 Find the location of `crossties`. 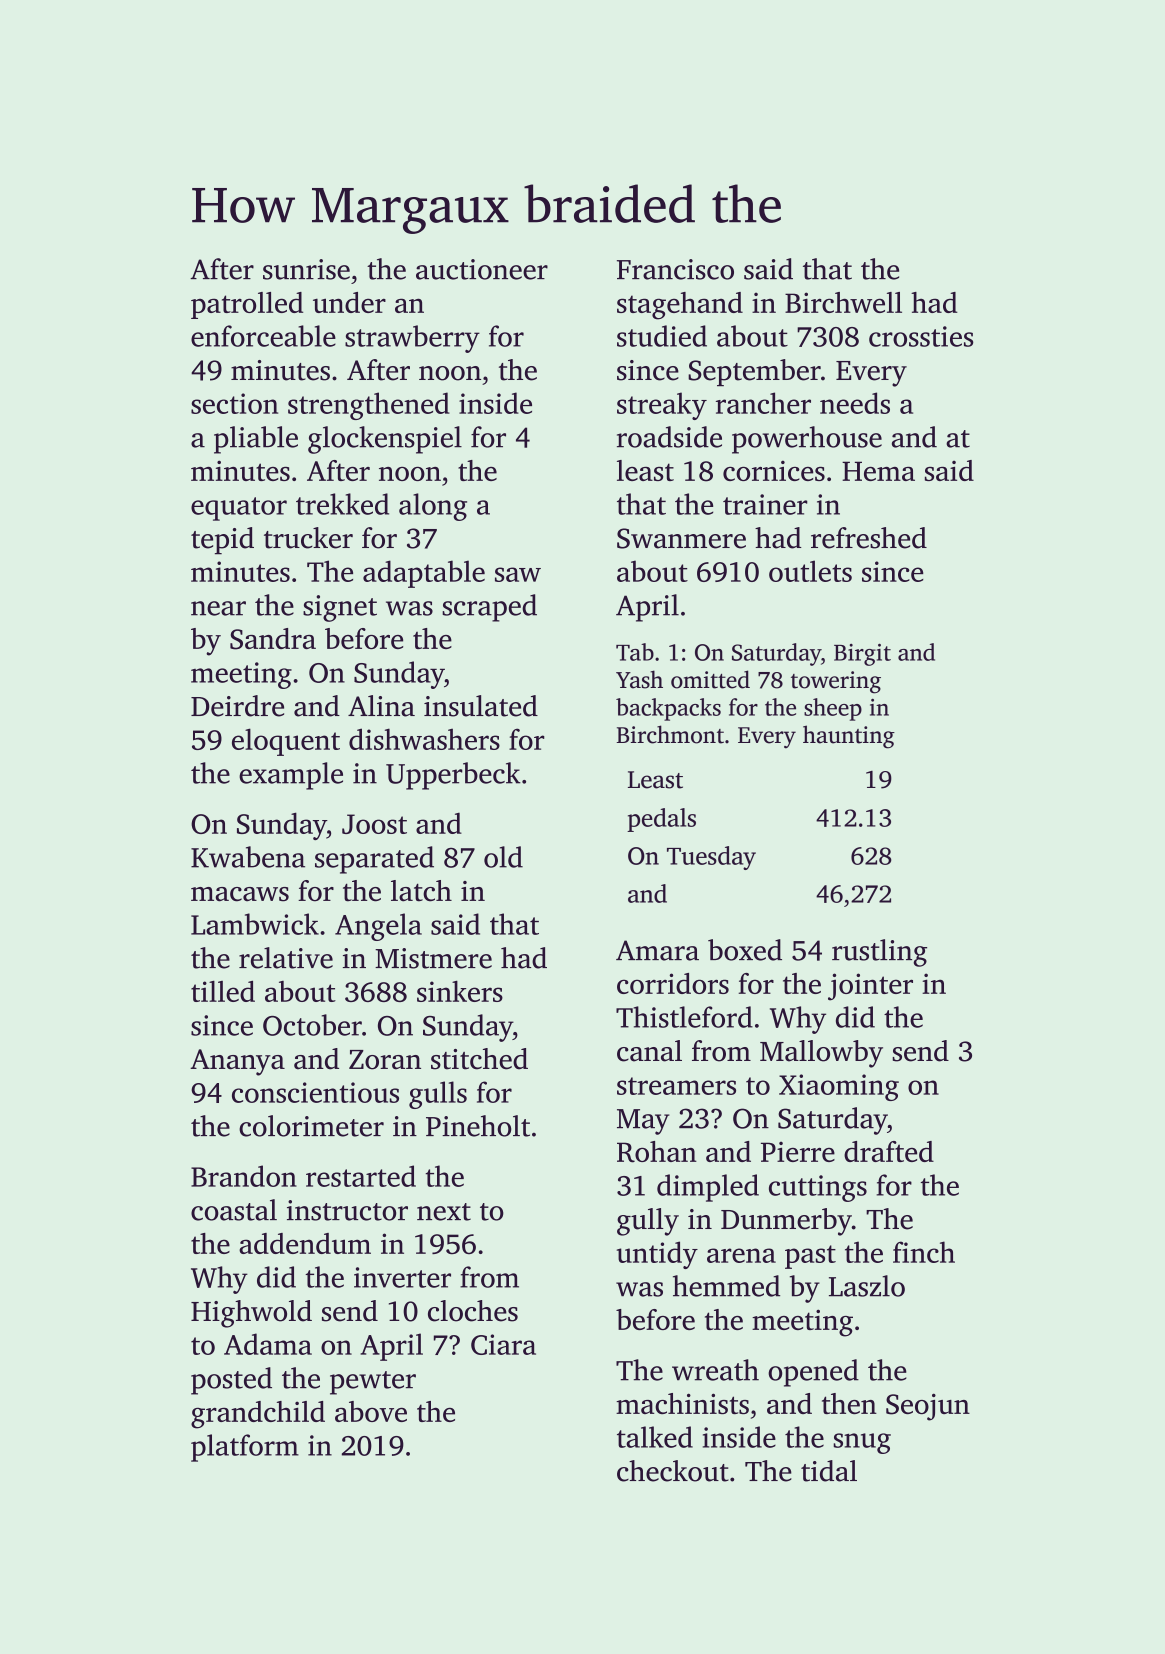

crossties is located at coordinates (921, 336).
